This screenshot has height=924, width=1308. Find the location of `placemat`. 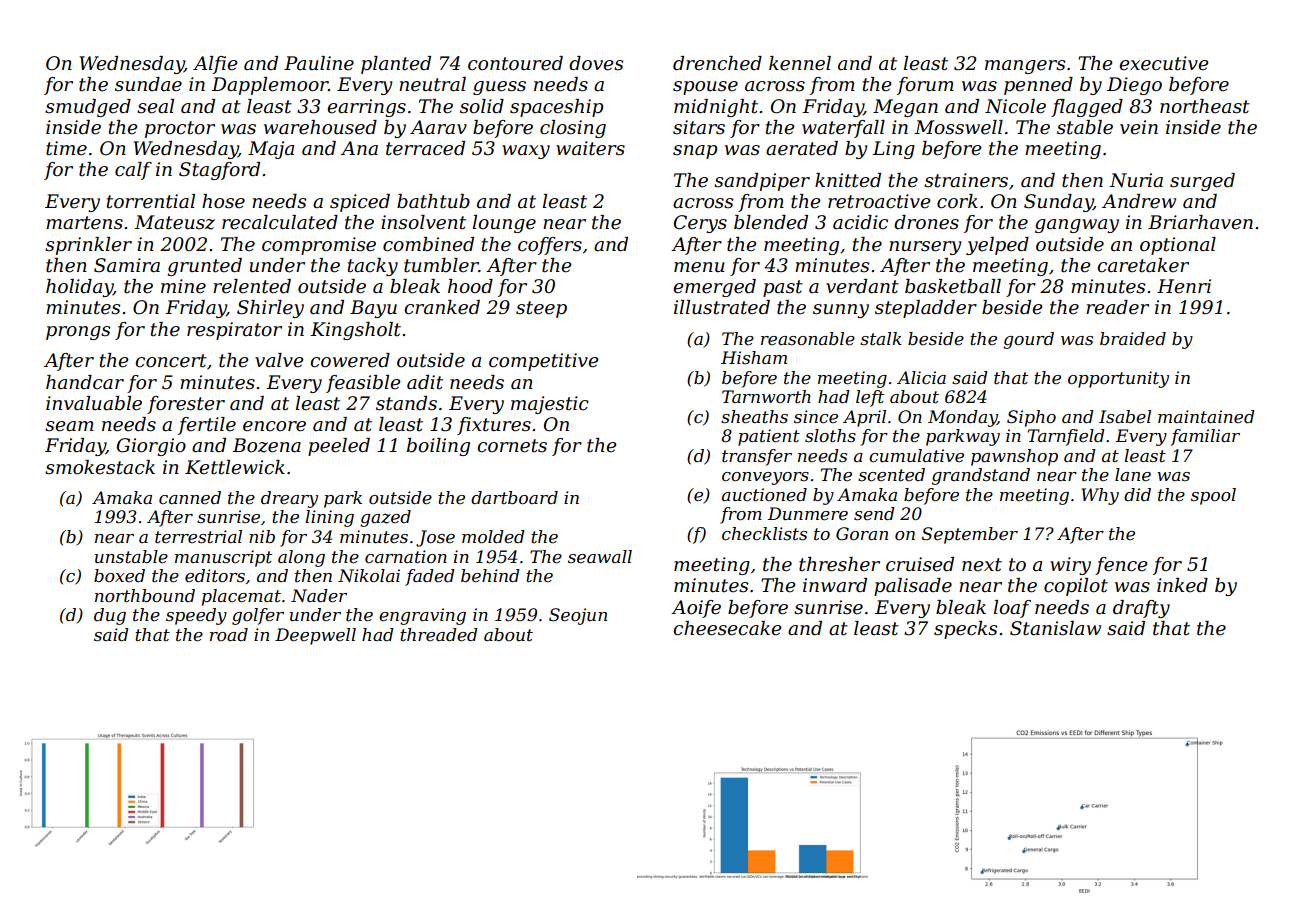

placemat is located at coordinates (241, 597).
